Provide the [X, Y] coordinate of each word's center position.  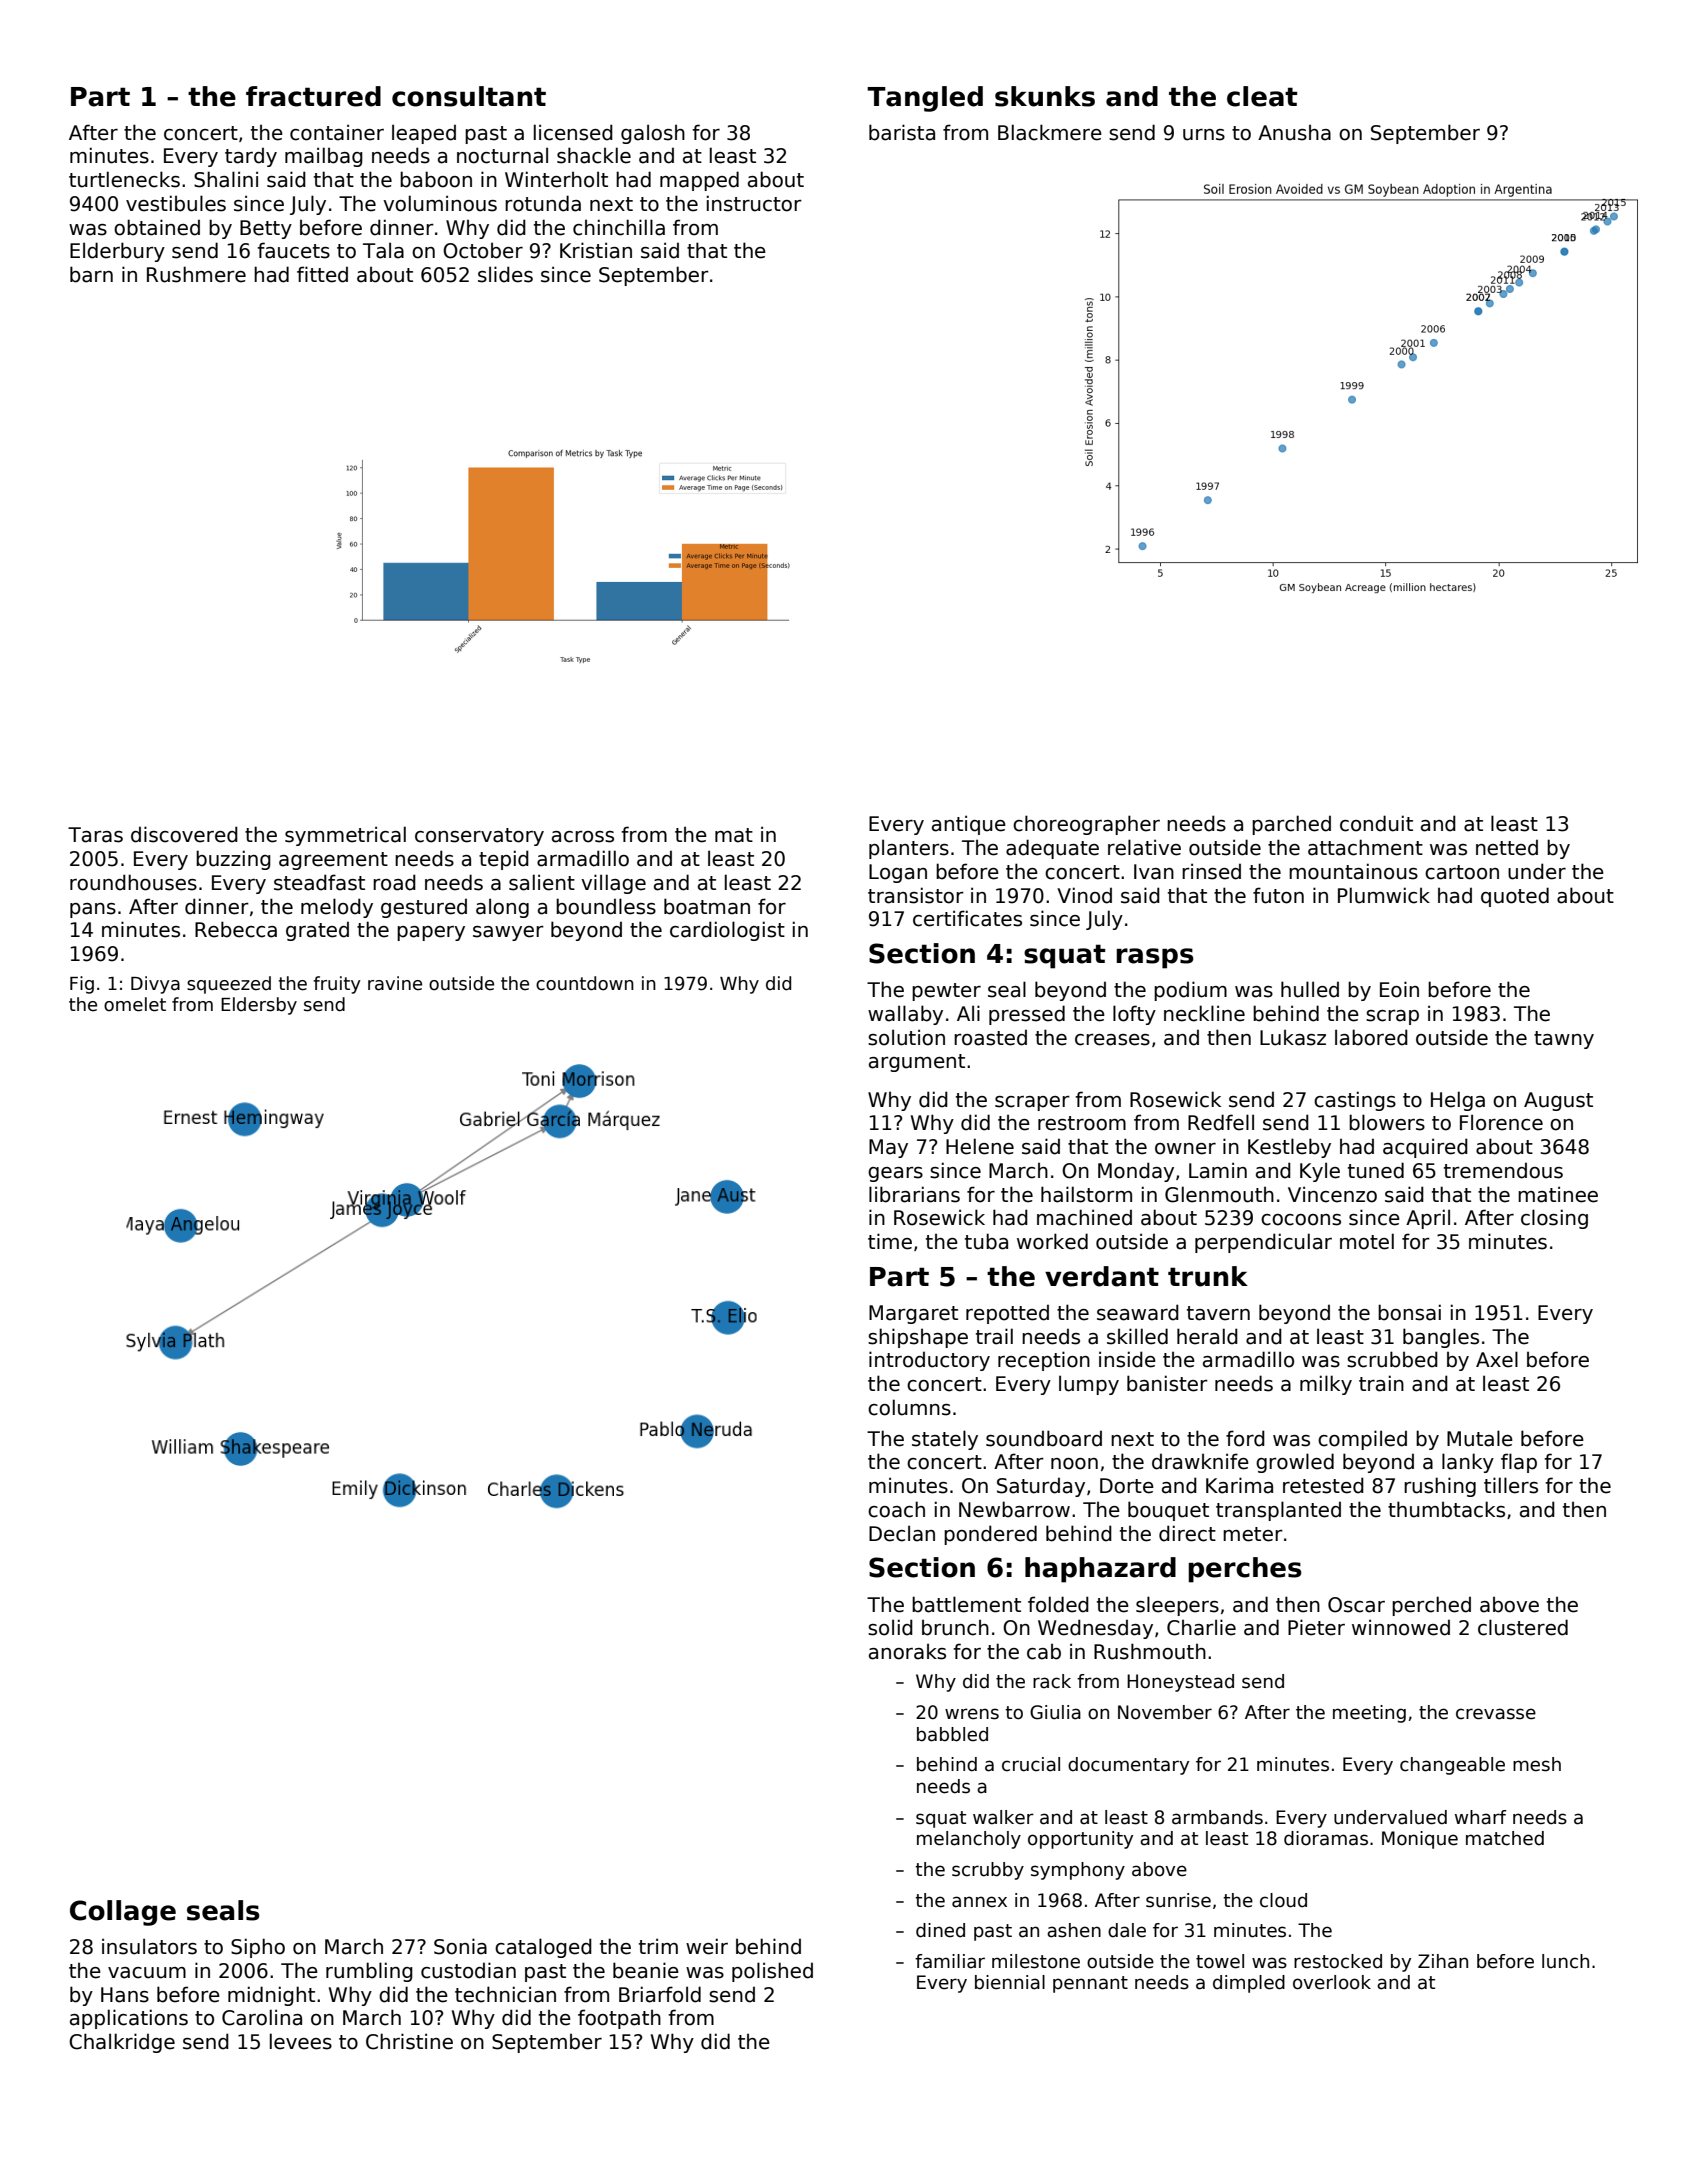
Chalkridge [122, 2043]
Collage [123, 1913]
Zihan [1443, 1961]
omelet [135, 1004]
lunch [1565, 1961]
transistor [916, 895]
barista [902, 132]
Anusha [1294, 132]
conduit [1376, 823]
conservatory [479, 837]
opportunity [1080, 1840]
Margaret [913, 1314]
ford [1245, 1438]
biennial [1010, 1982]
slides [505, 274]
